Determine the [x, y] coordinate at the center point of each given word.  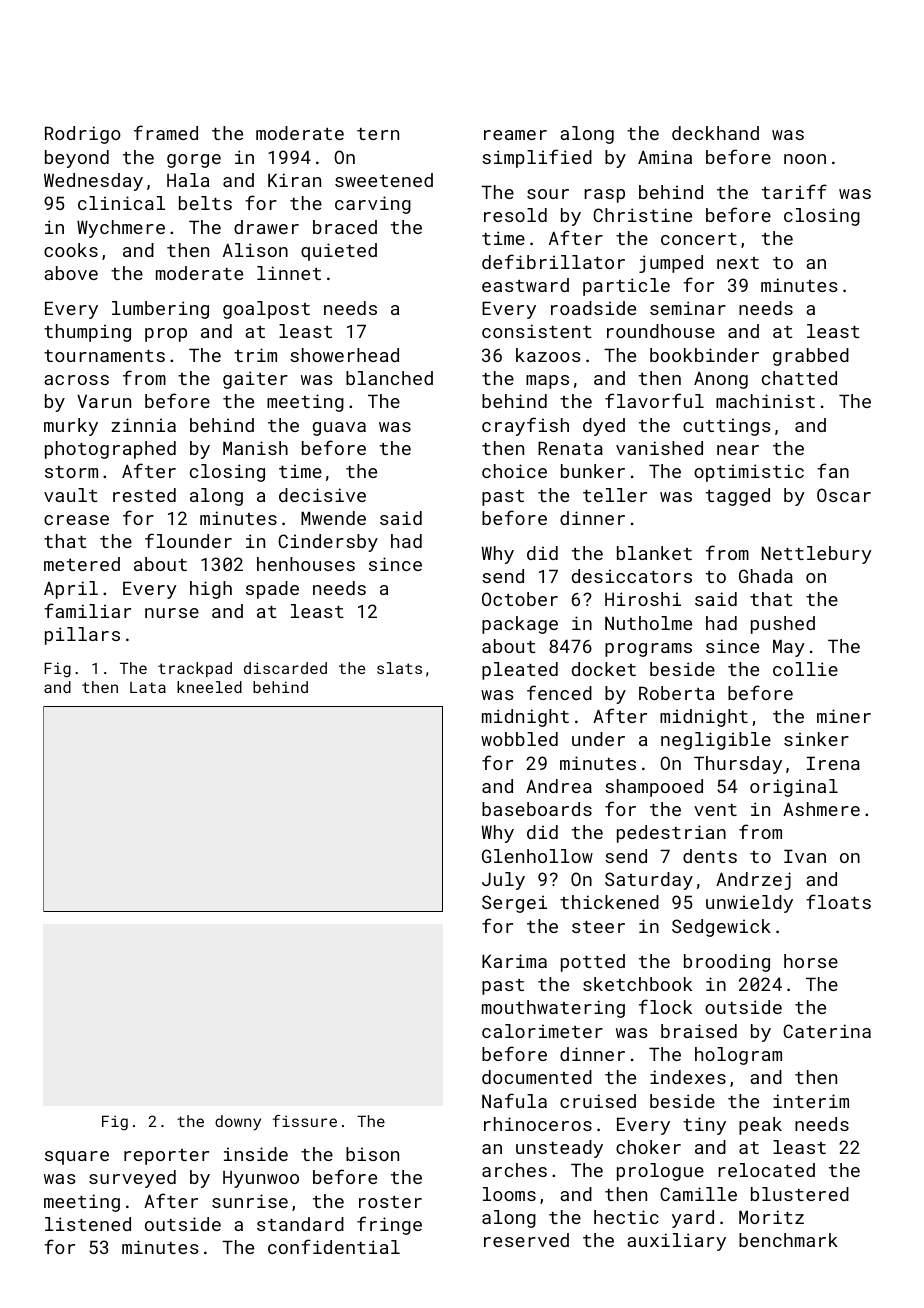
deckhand [715, 133]
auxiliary [676, 1242]
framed [166, 132]
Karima [514, 961]
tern [378, 134]
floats [838, 901]
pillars [82, 636]
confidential [334, 1246]
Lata [148, 687]
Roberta [676, 693]
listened [88, 1224]
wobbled [519, 739]
